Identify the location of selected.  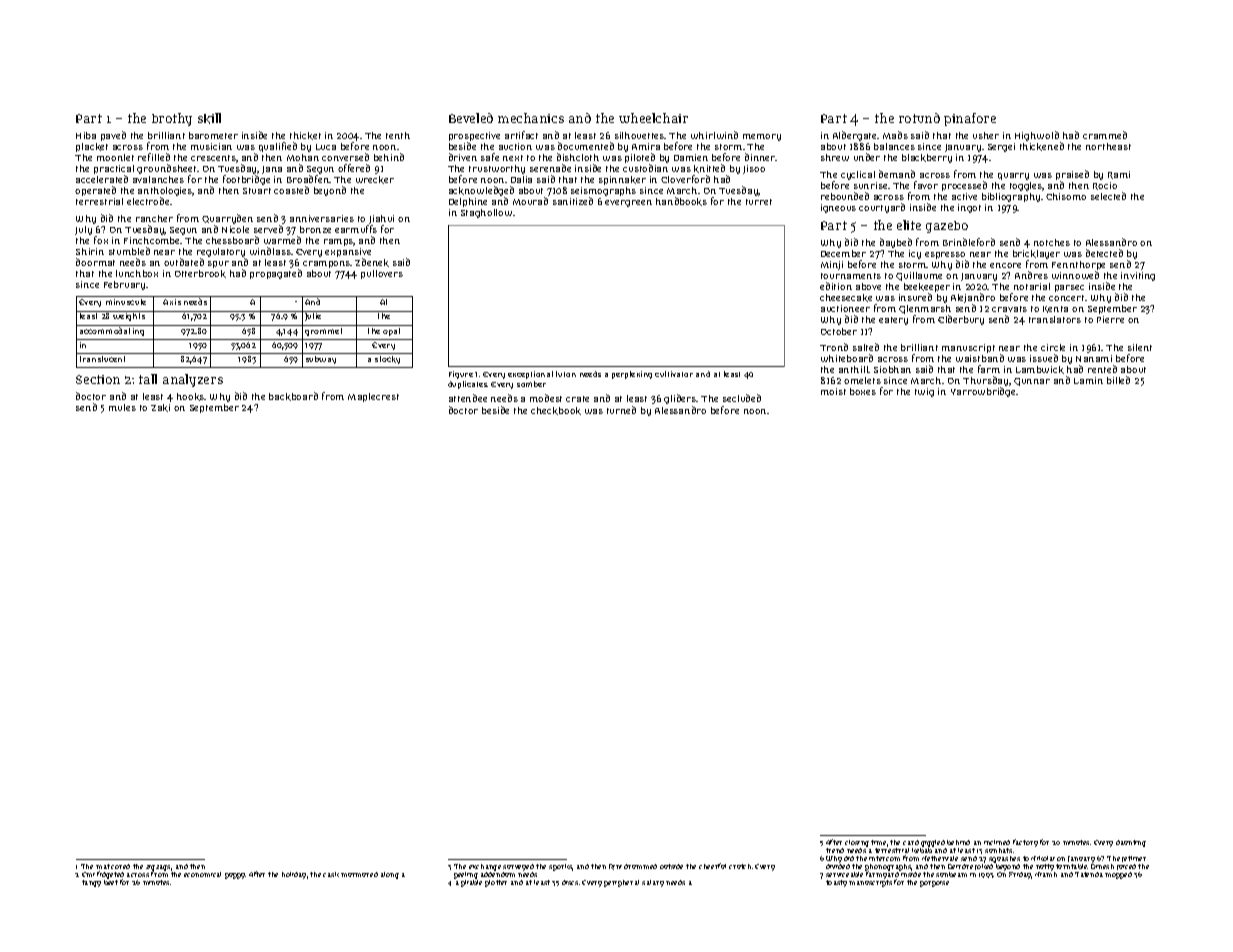
(1108, 196).
